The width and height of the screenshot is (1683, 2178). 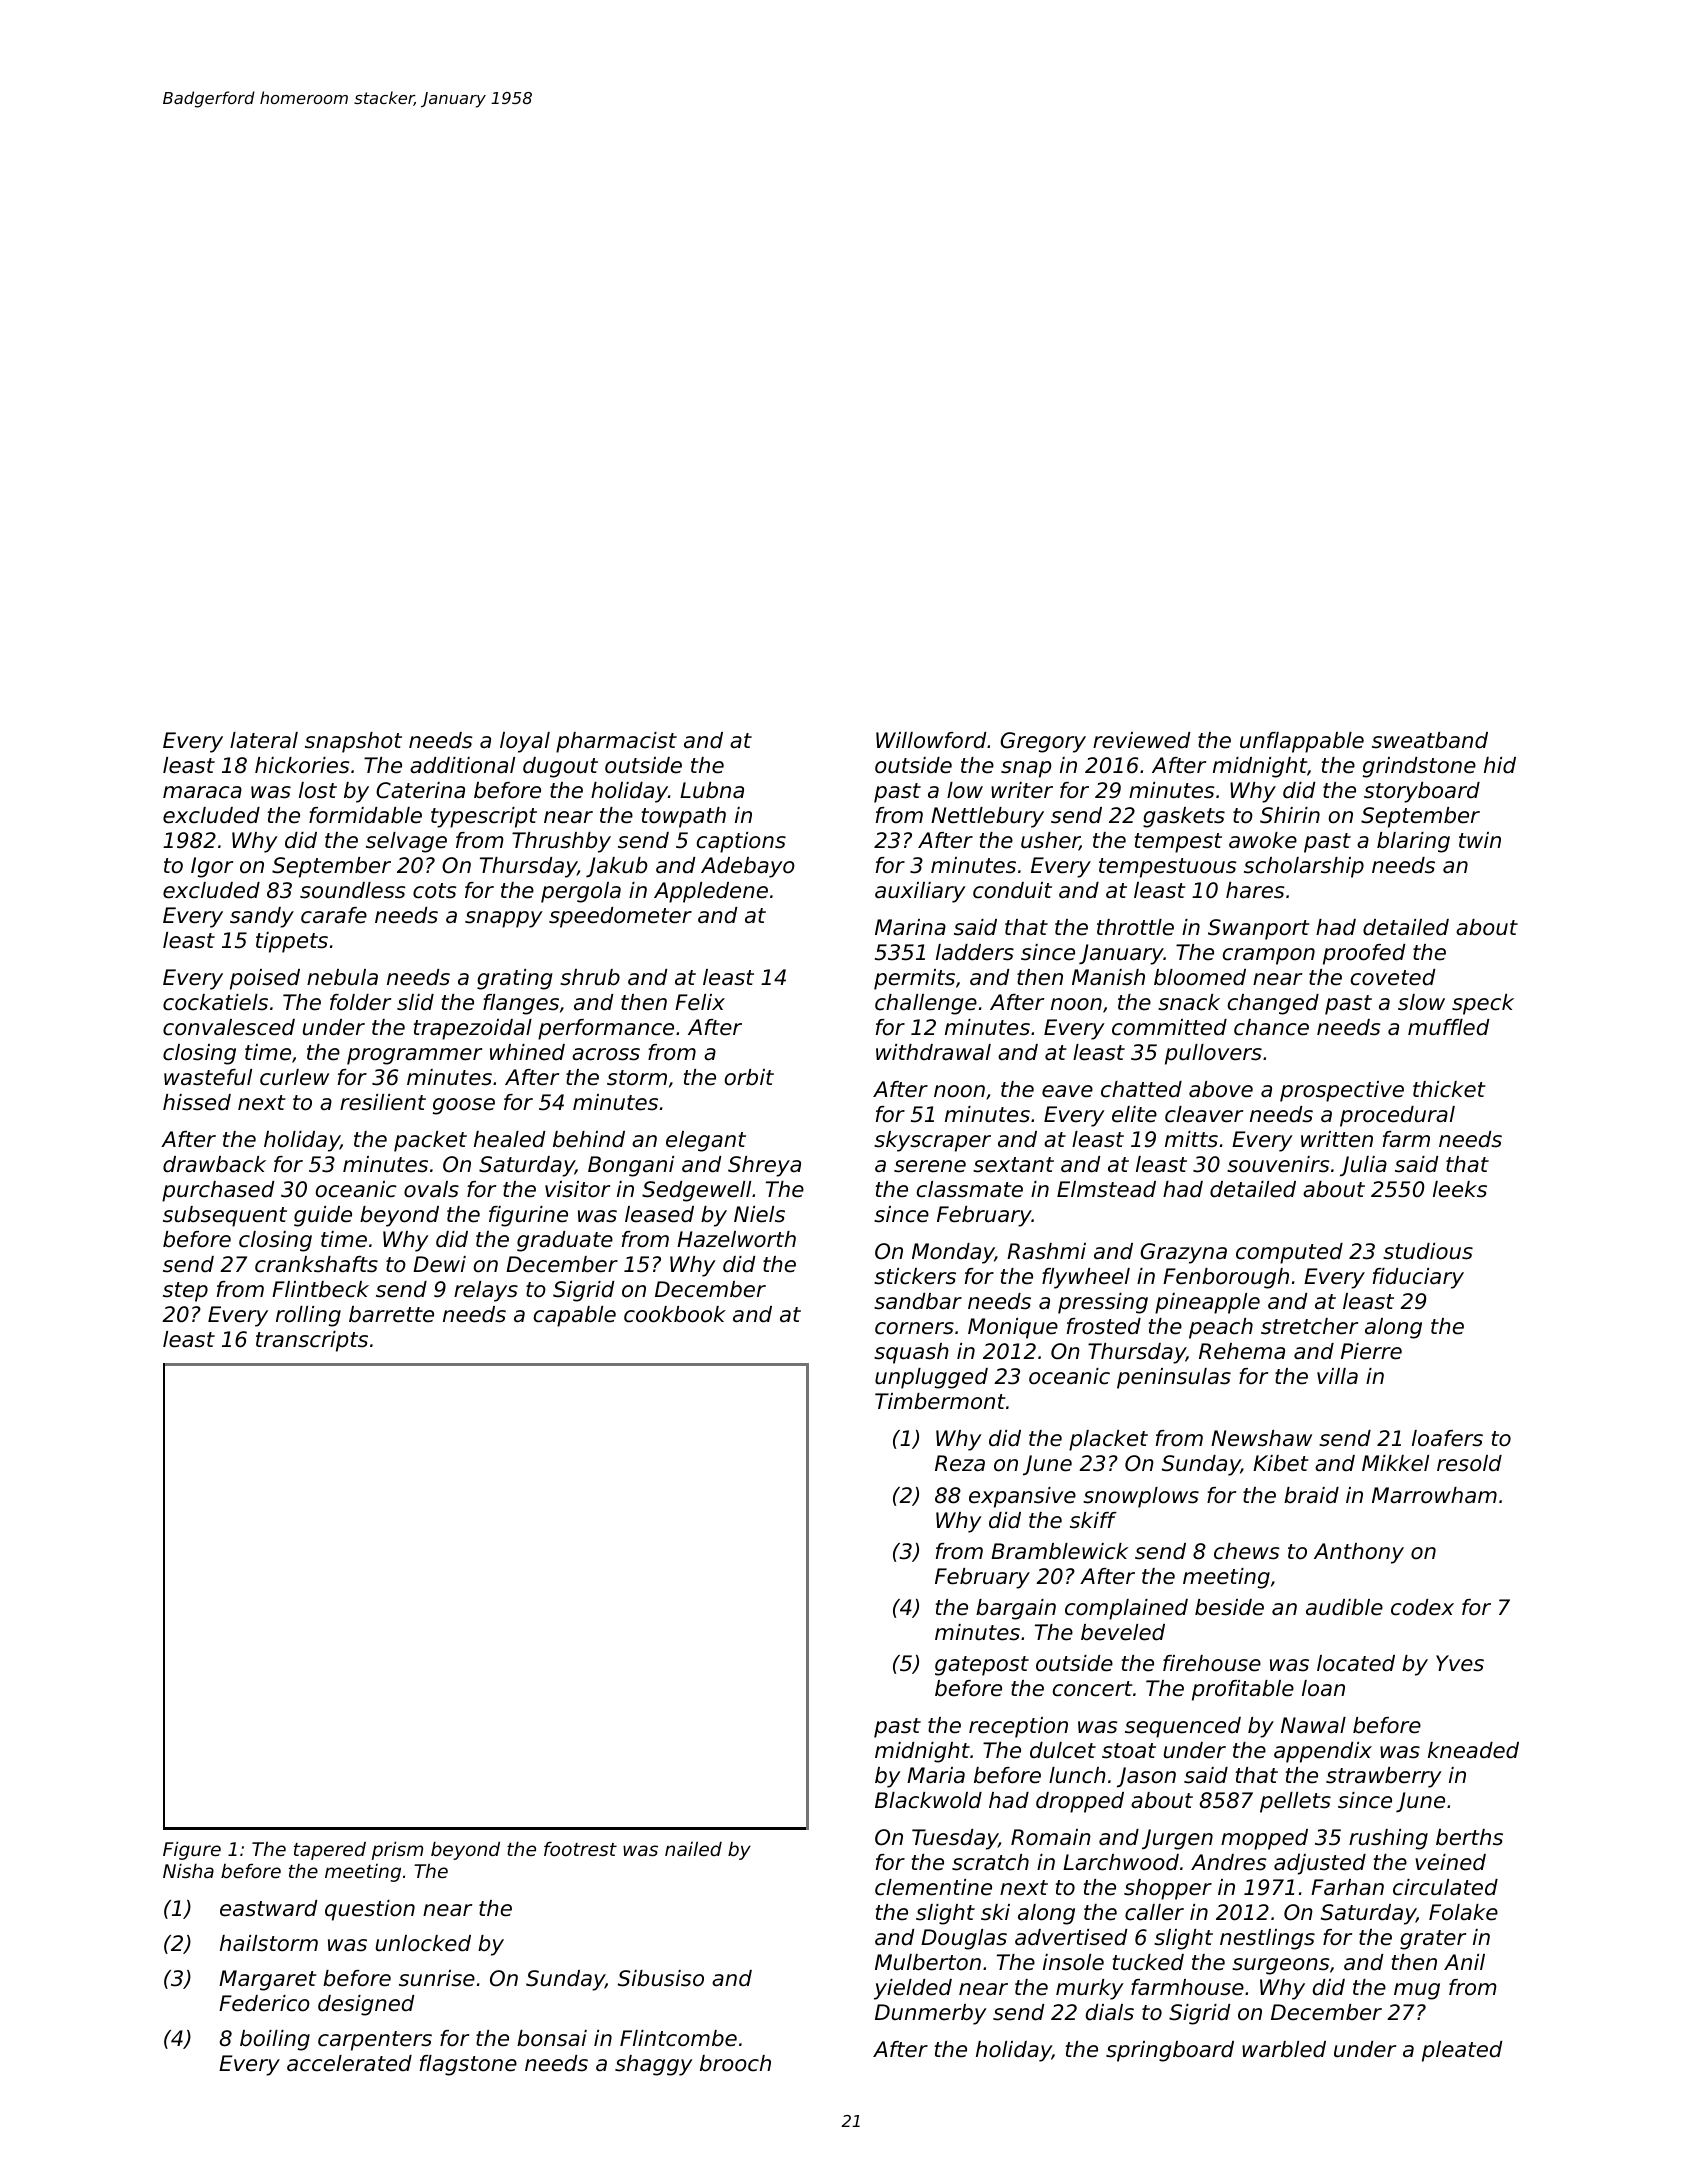 I want to click on computed, so click(x=1289, y=1253).
